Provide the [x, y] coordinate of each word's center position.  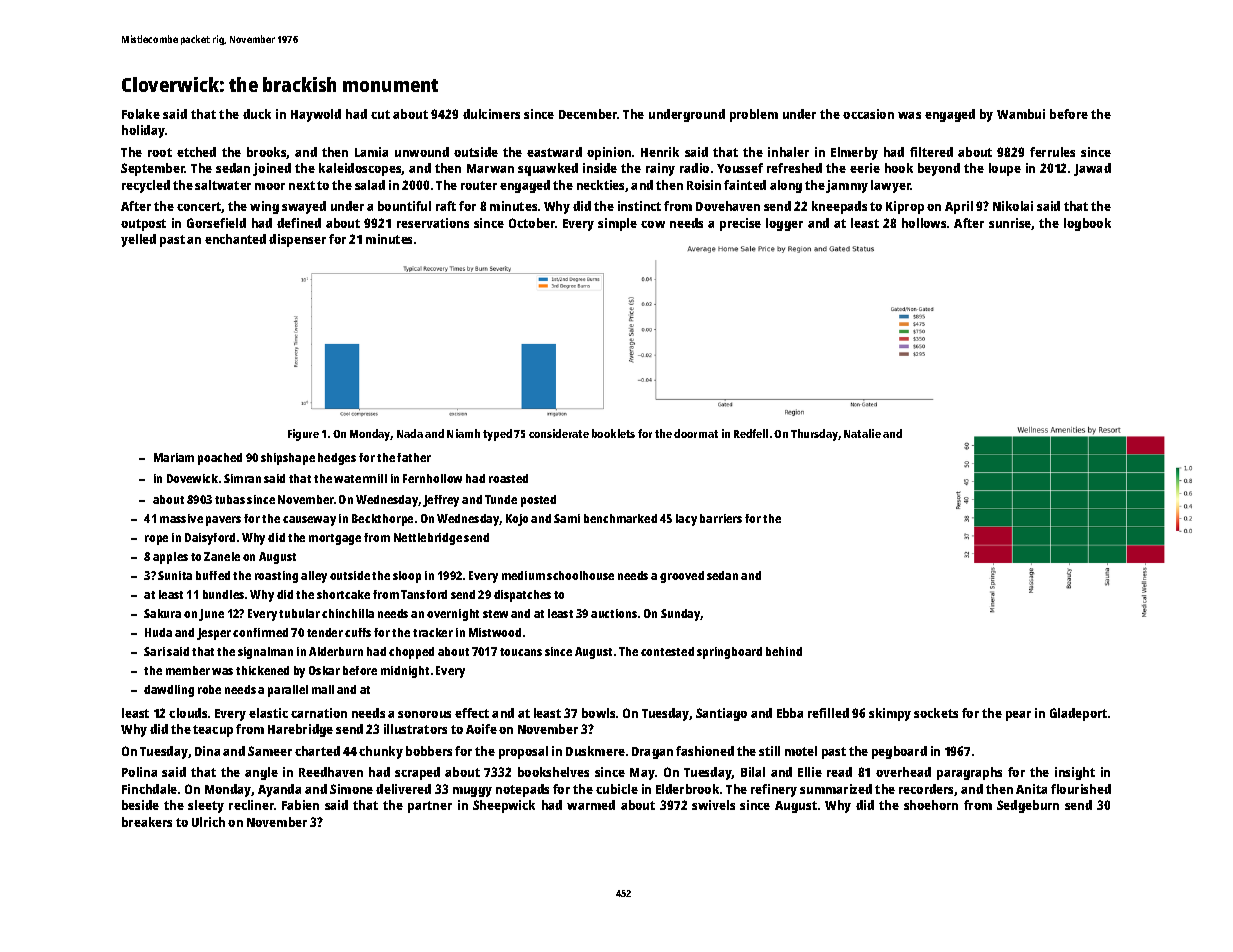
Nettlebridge [428, 539]
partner [430, 807]
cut [380, 114]
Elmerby [854, 153]
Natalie [862, 433]
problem [754, 115]
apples [170, 558]
